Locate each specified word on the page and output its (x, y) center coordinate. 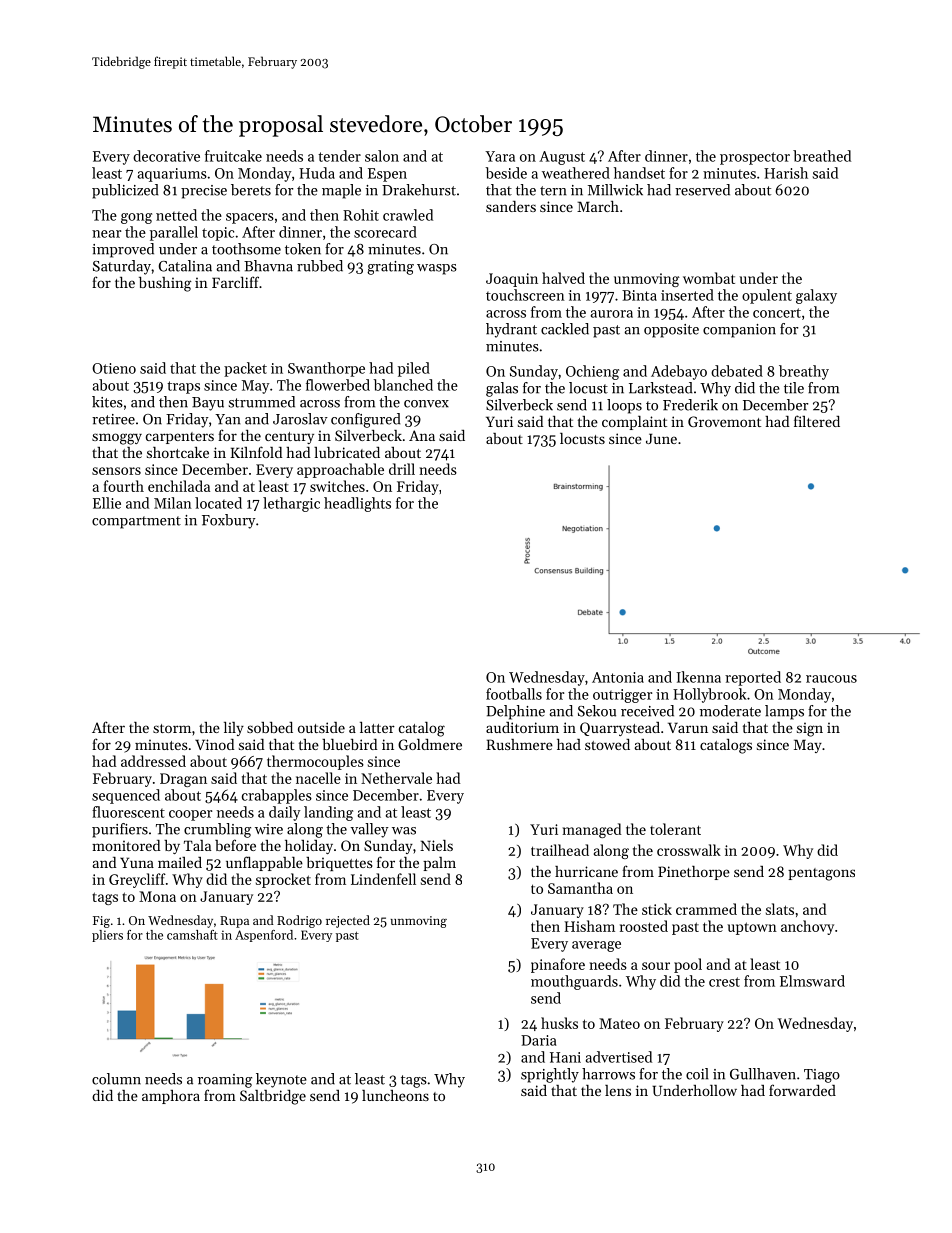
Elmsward (812, 981)
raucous (831, 679)
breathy (804, 372)
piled (414, 369)
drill (402, 469)
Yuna (137, 862)
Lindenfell (383, 879)
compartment (136, 522)
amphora (171, 1097)
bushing (165, 284)
